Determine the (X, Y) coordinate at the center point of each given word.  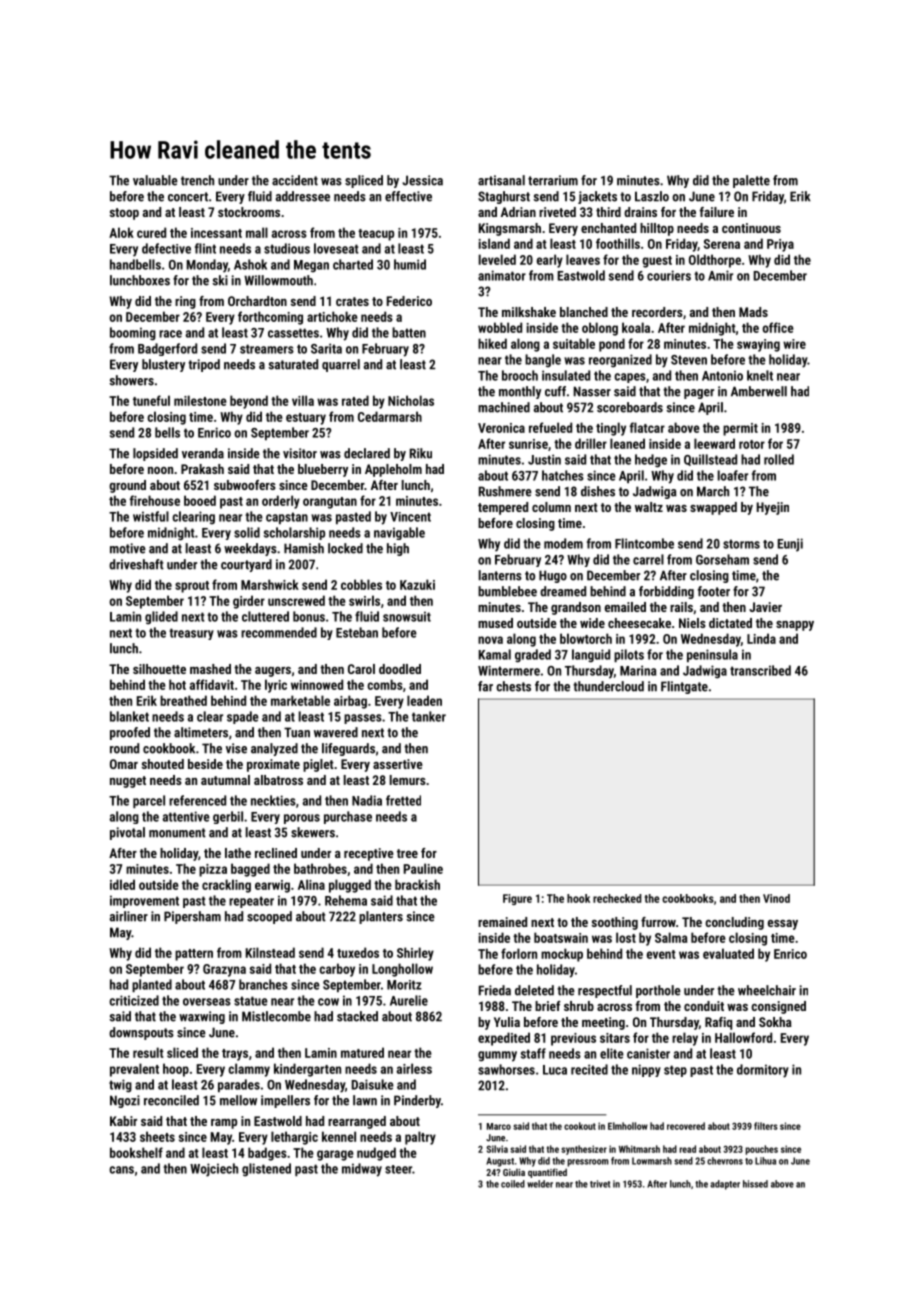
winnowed (317, 684)
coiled (513, 1184)
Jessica (422, 180)
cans (121, 1170)
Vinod (776, 898)
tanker (429, 716)
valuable (155, 180)
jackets (597, 197)
